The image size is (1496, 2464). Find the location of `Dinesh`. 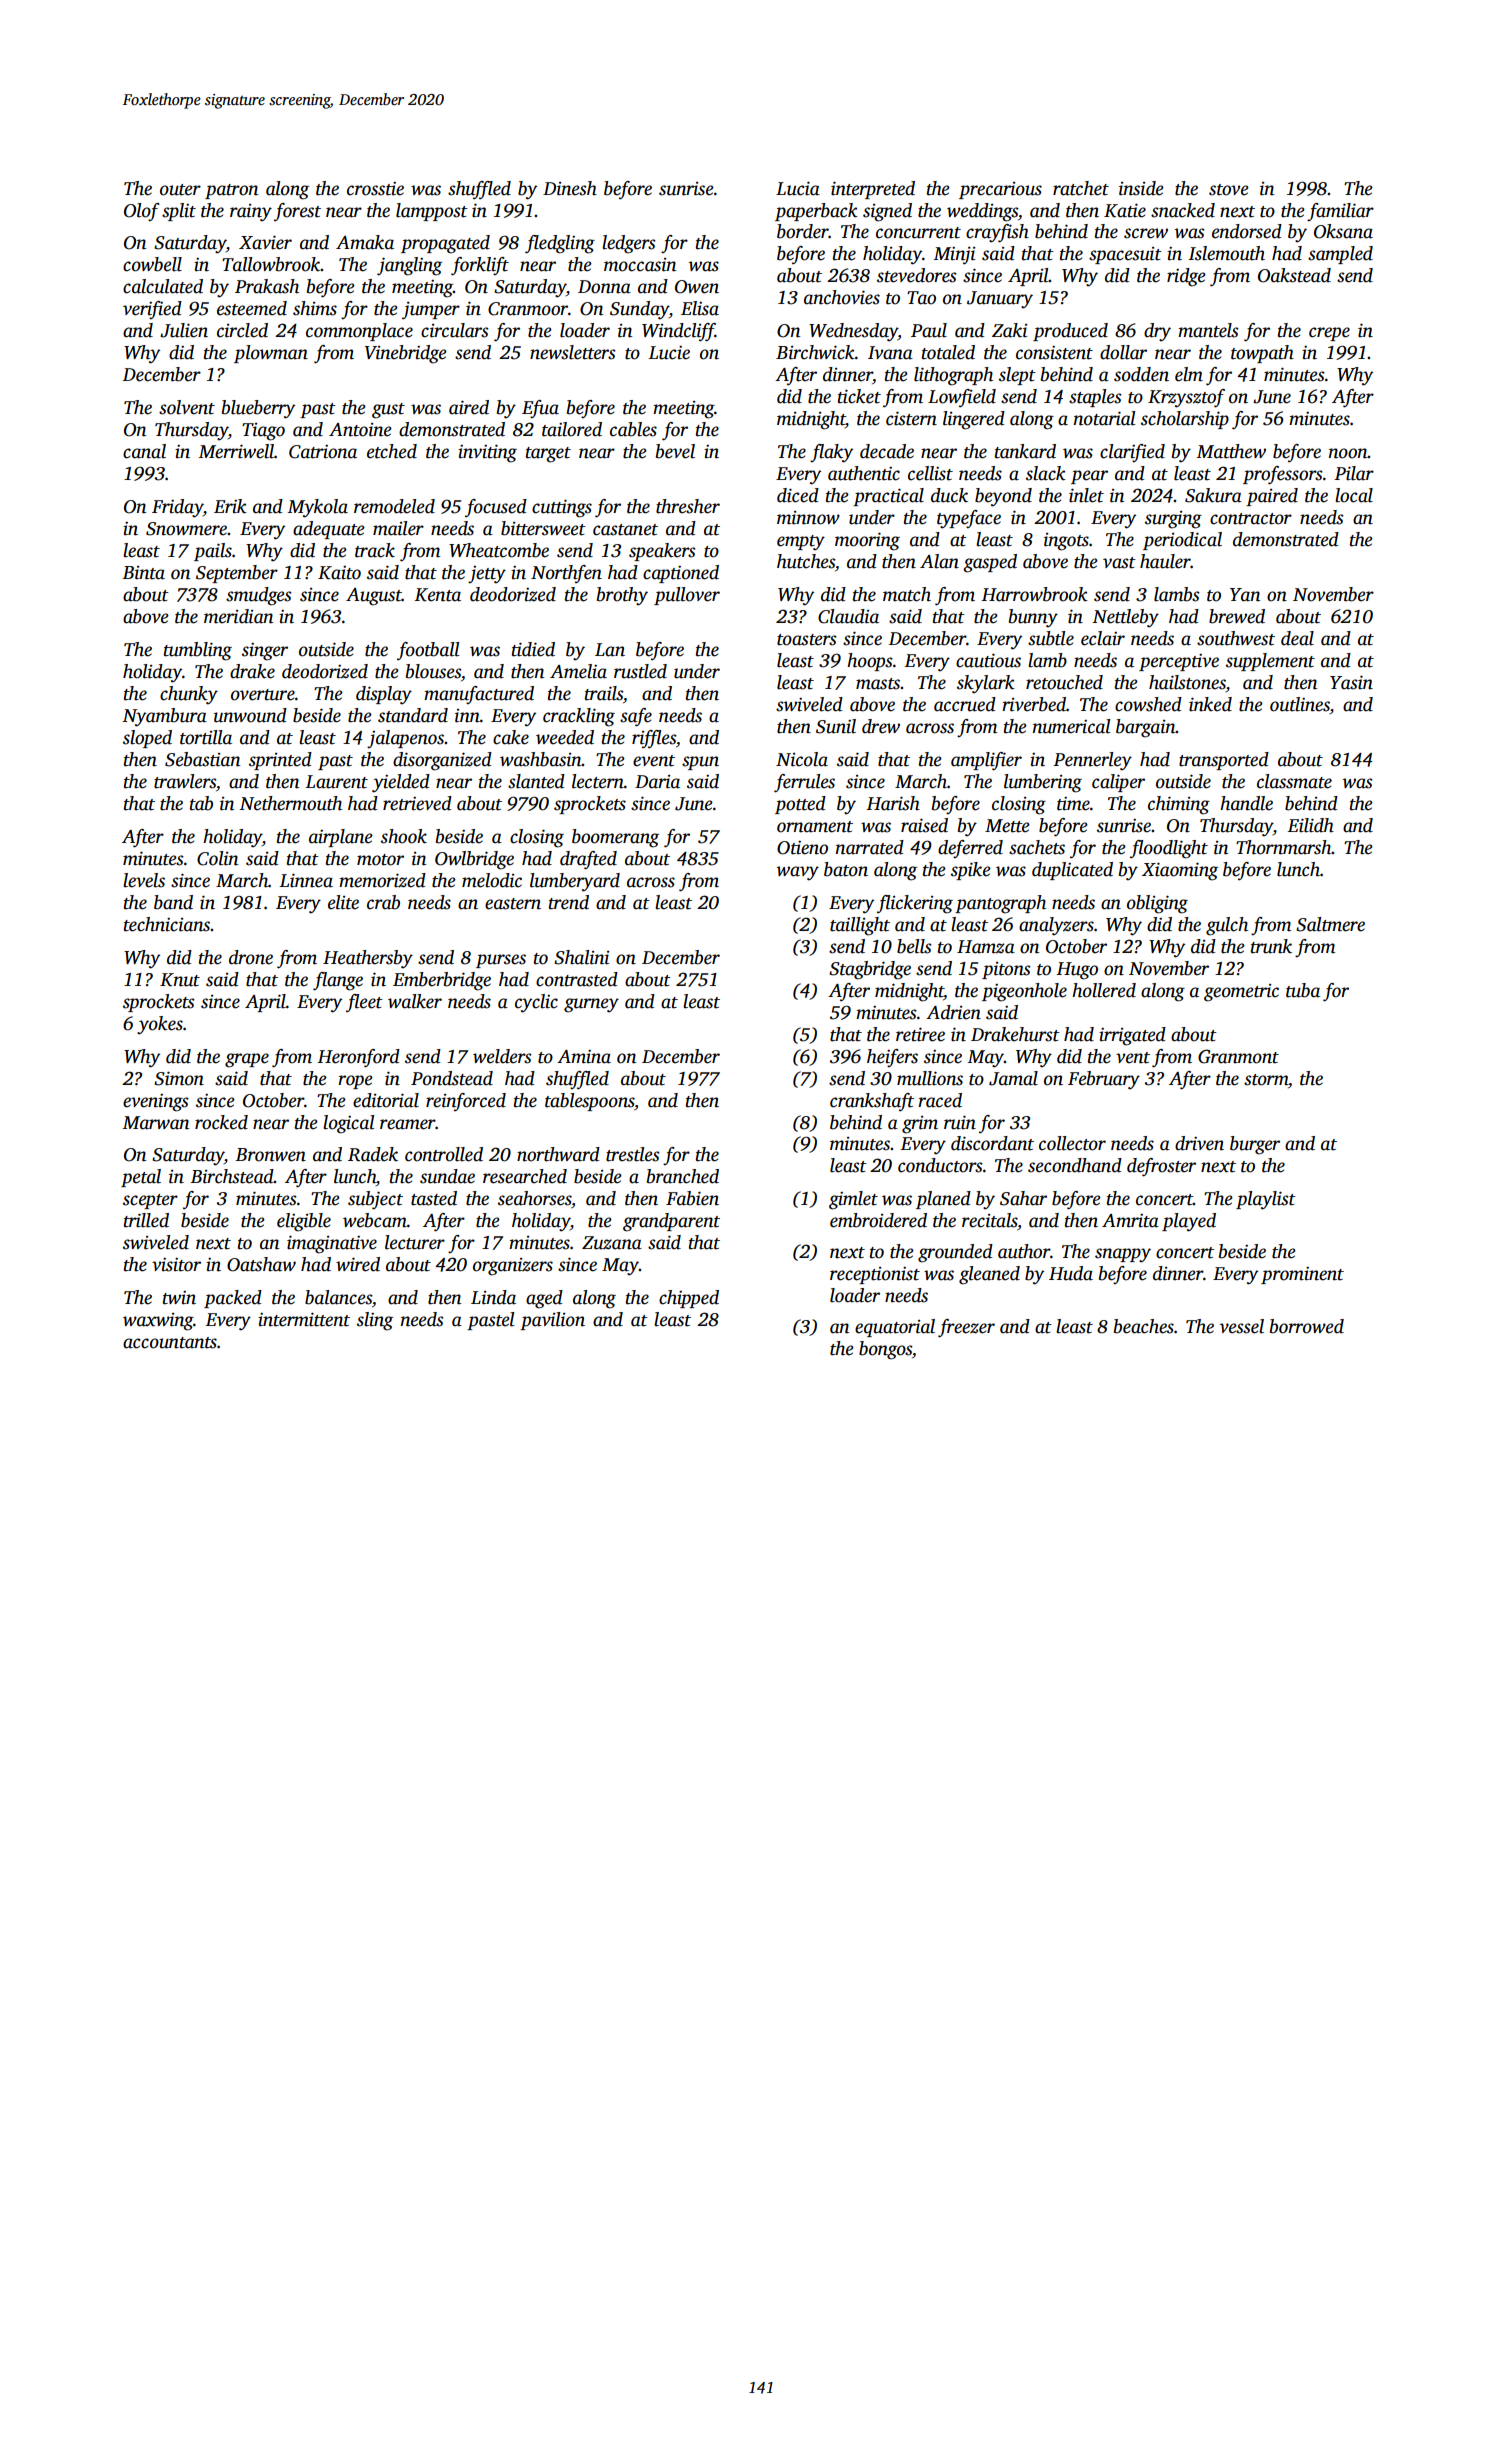

Dinesh is located at coordinates (570, 188).
